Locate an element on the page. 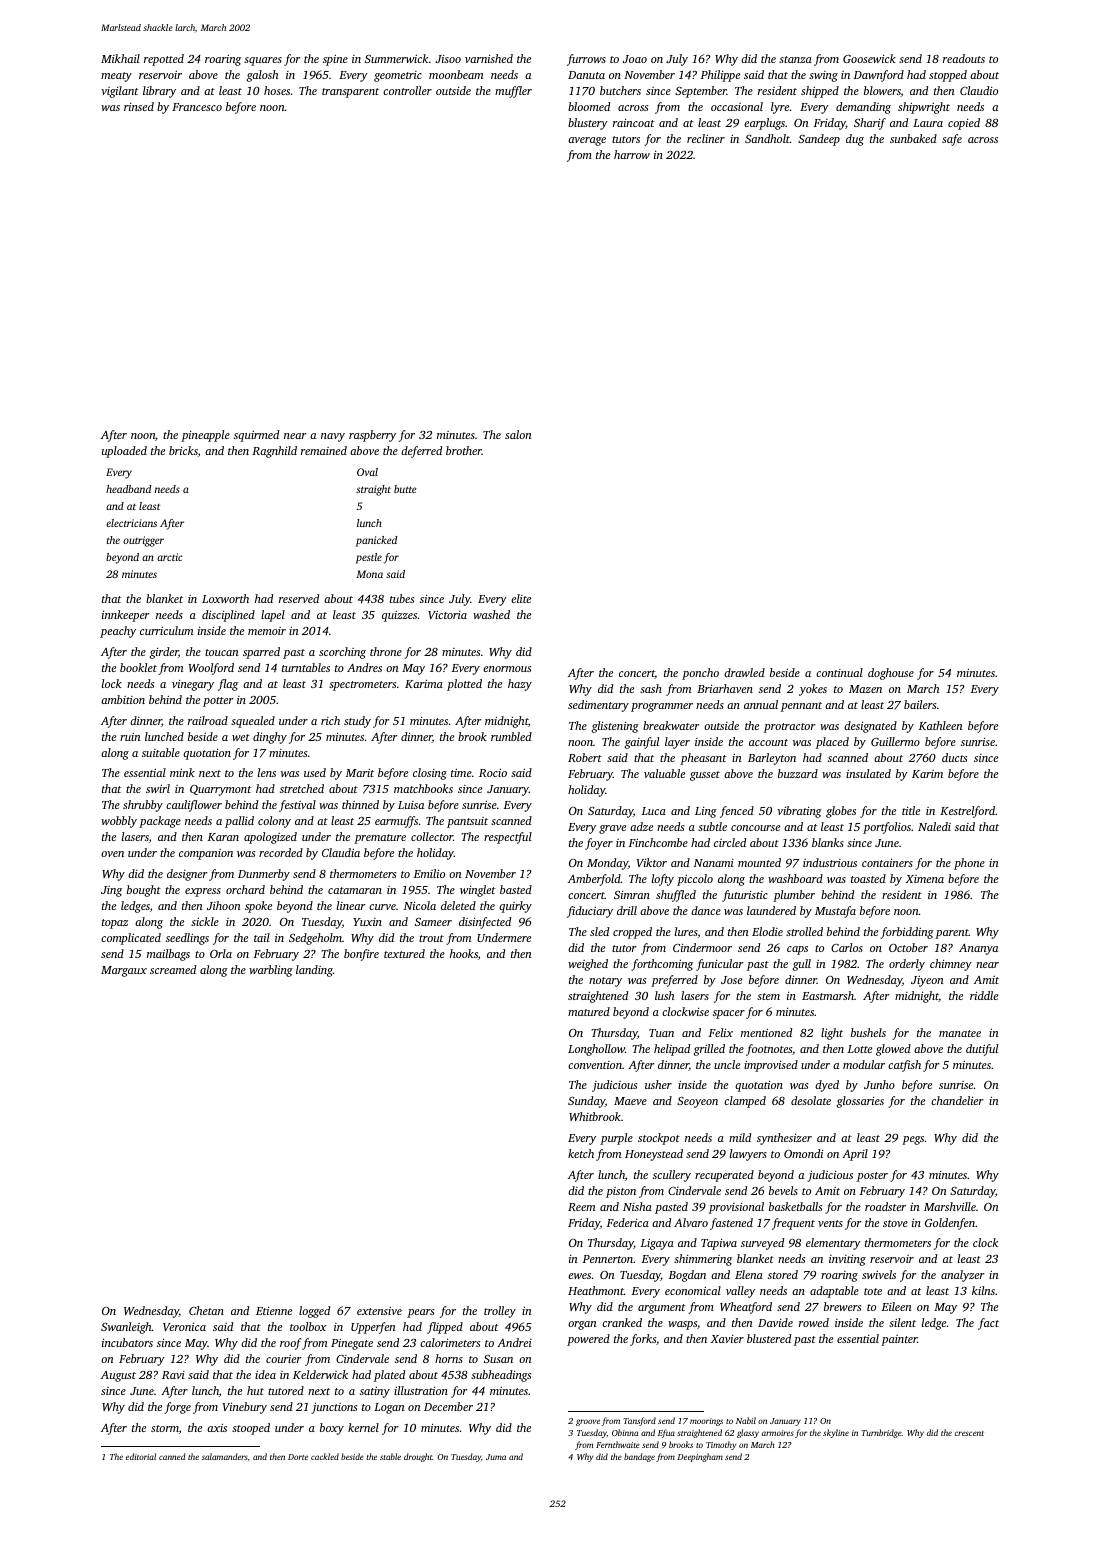 This document has height=1555, width=1100. doghouse is located at coordinates (891, 674).
